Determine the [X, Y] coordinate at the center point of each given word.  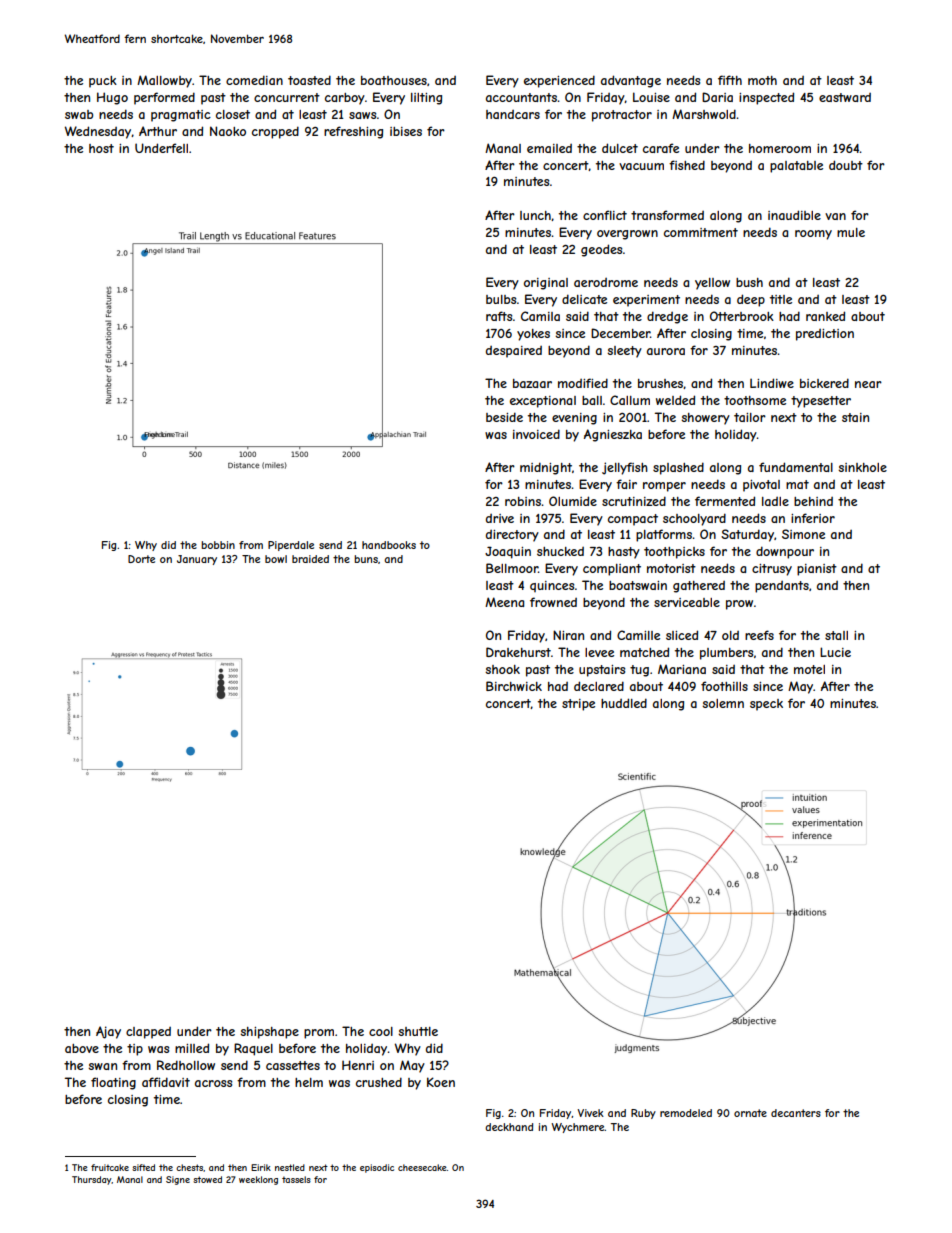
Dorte [141, 559]
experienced [559, 81]
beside [504, 417]
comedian [254, 80]
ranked [825, 316]
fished [687, 165]
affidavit [166, 1082]
